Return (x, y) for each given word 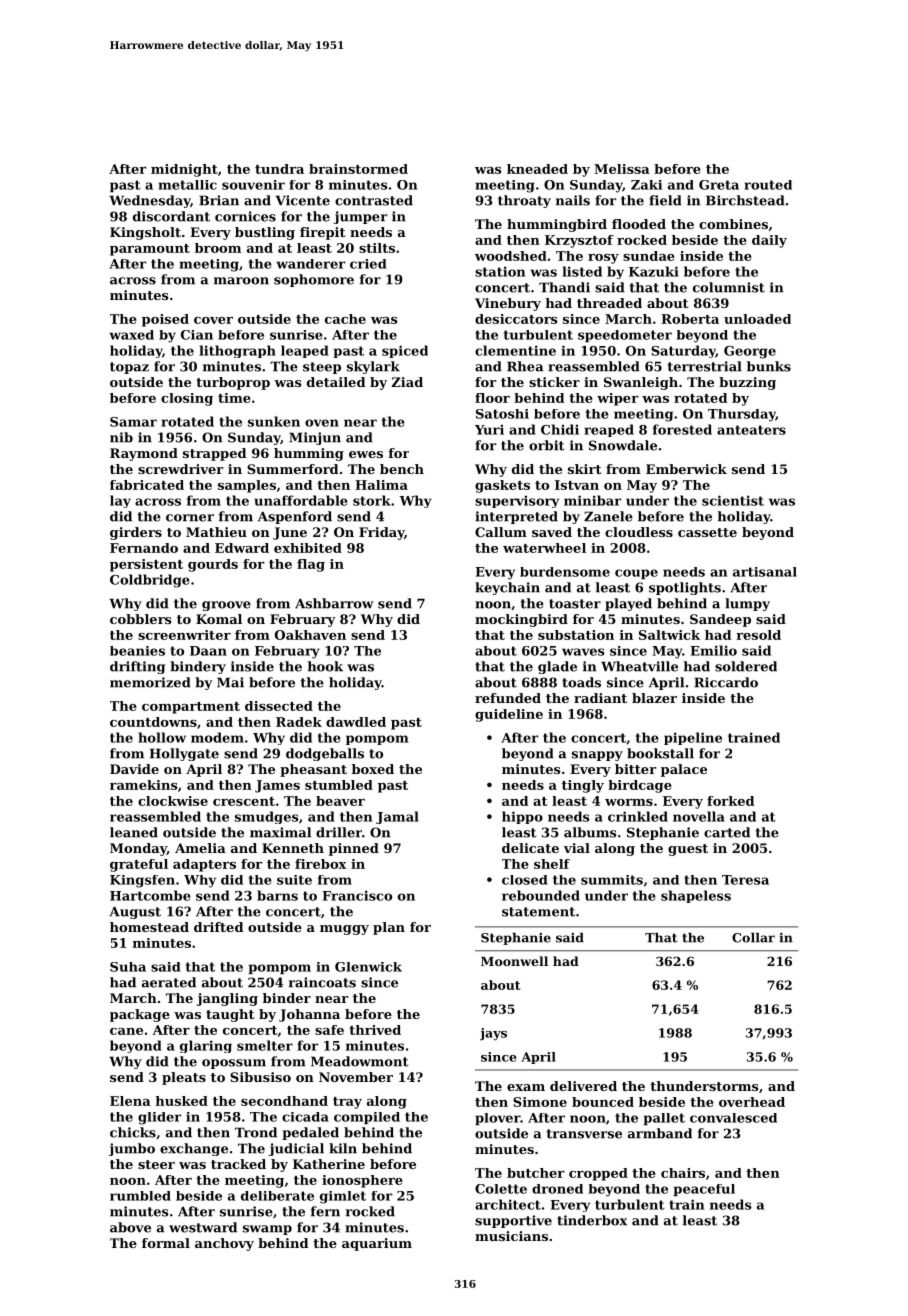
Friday (381, 533)
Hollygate (184, 754)
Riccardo (726, 682)
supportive (513, 1221)
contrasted (374, 200)
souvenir (253, 185)
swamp (267, 1230)
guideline (509, 715)
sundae (649, 256)
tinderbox (592, 1220)
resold (758, 635)
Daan (208, 651)
